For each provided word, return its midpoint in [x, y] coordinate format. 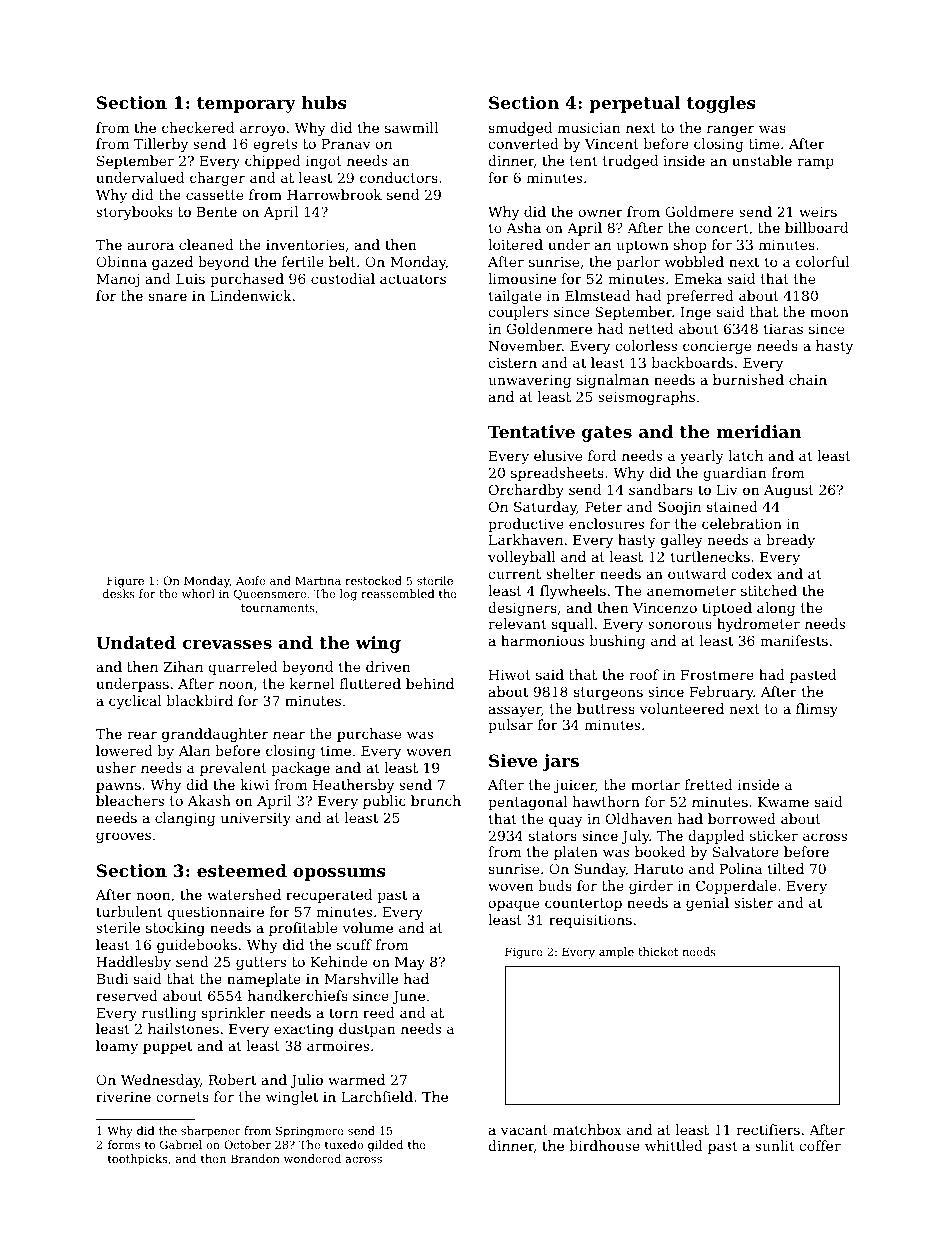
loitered [515, 244]
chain [808, 379]
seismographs [646, 398]
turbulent [129, 911]
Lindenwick [251, 295]
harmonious [542, 640]
